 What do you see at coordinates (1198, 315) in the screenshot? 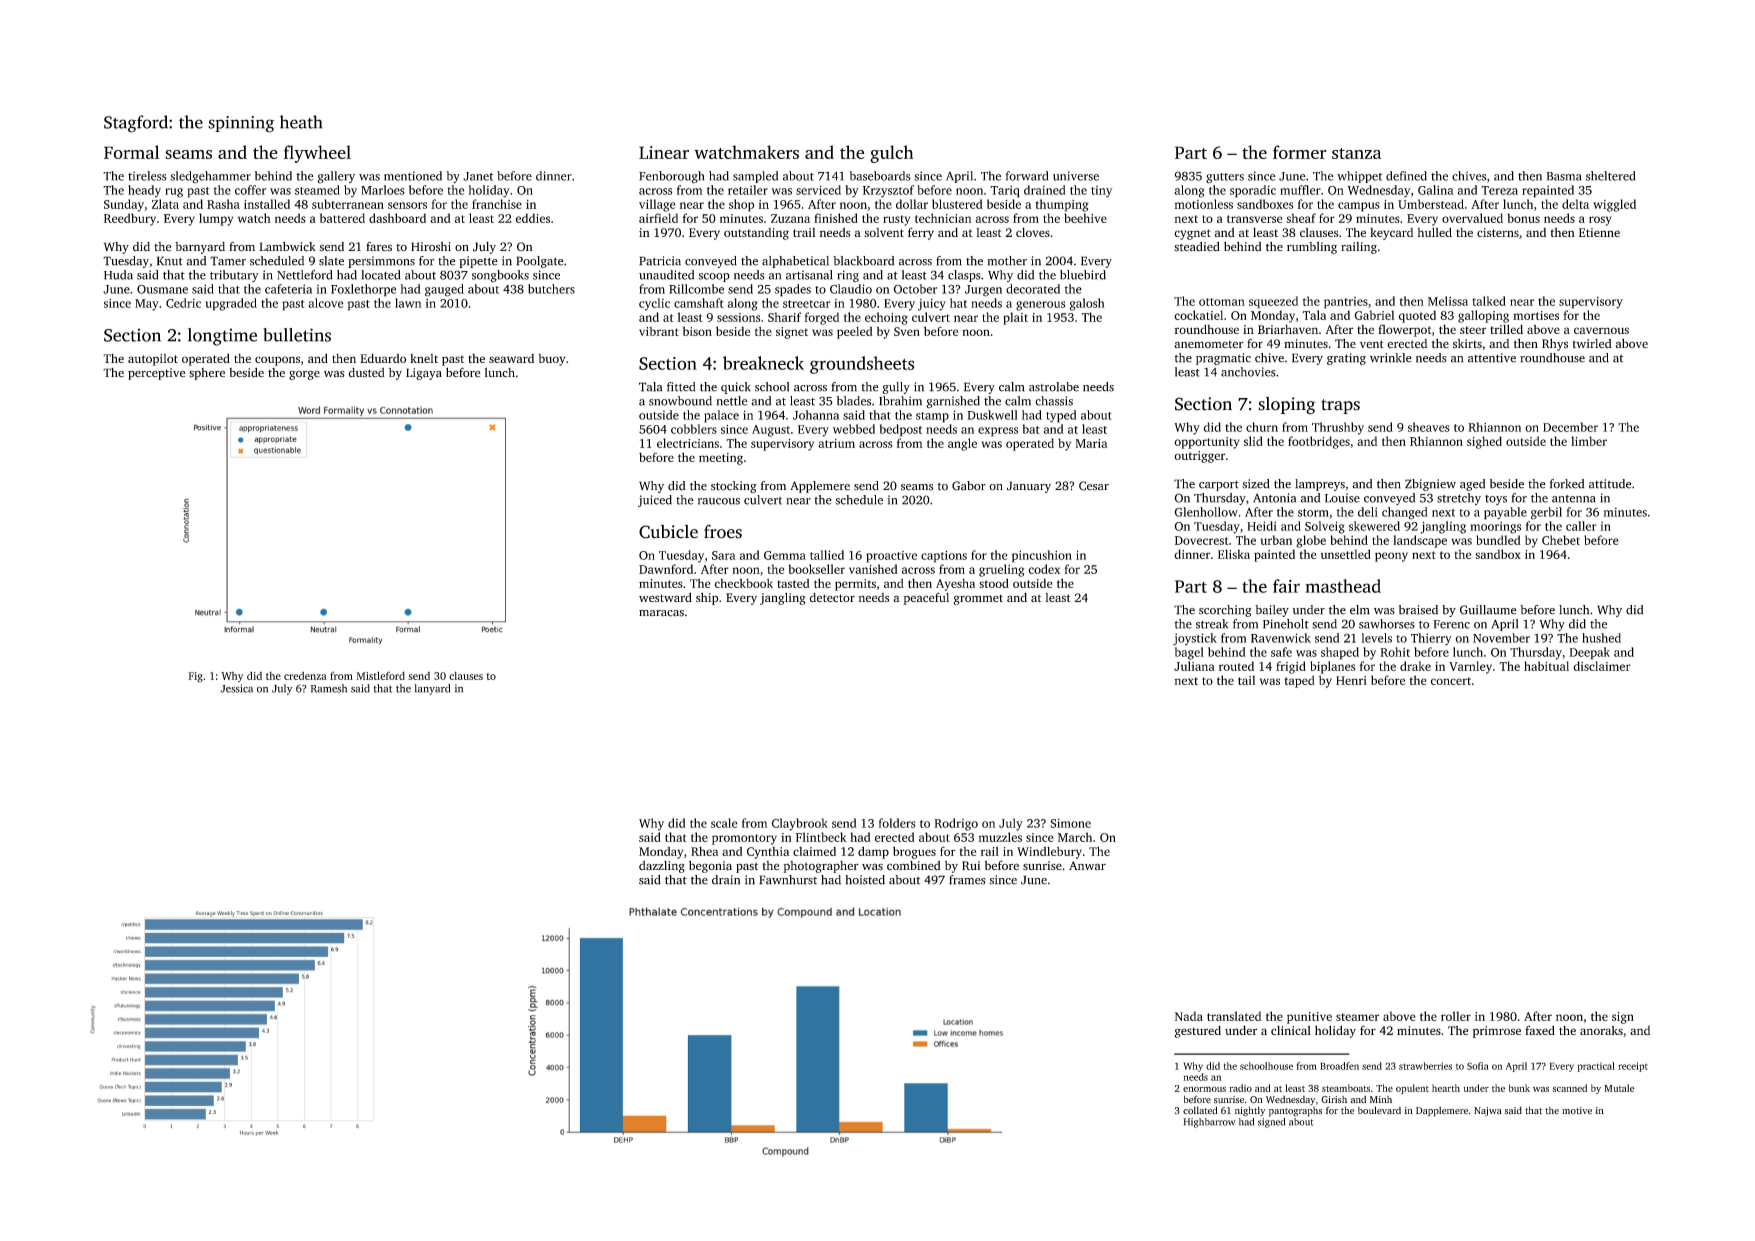
I see `cockatiel` at bounding box center [1198, 315].
